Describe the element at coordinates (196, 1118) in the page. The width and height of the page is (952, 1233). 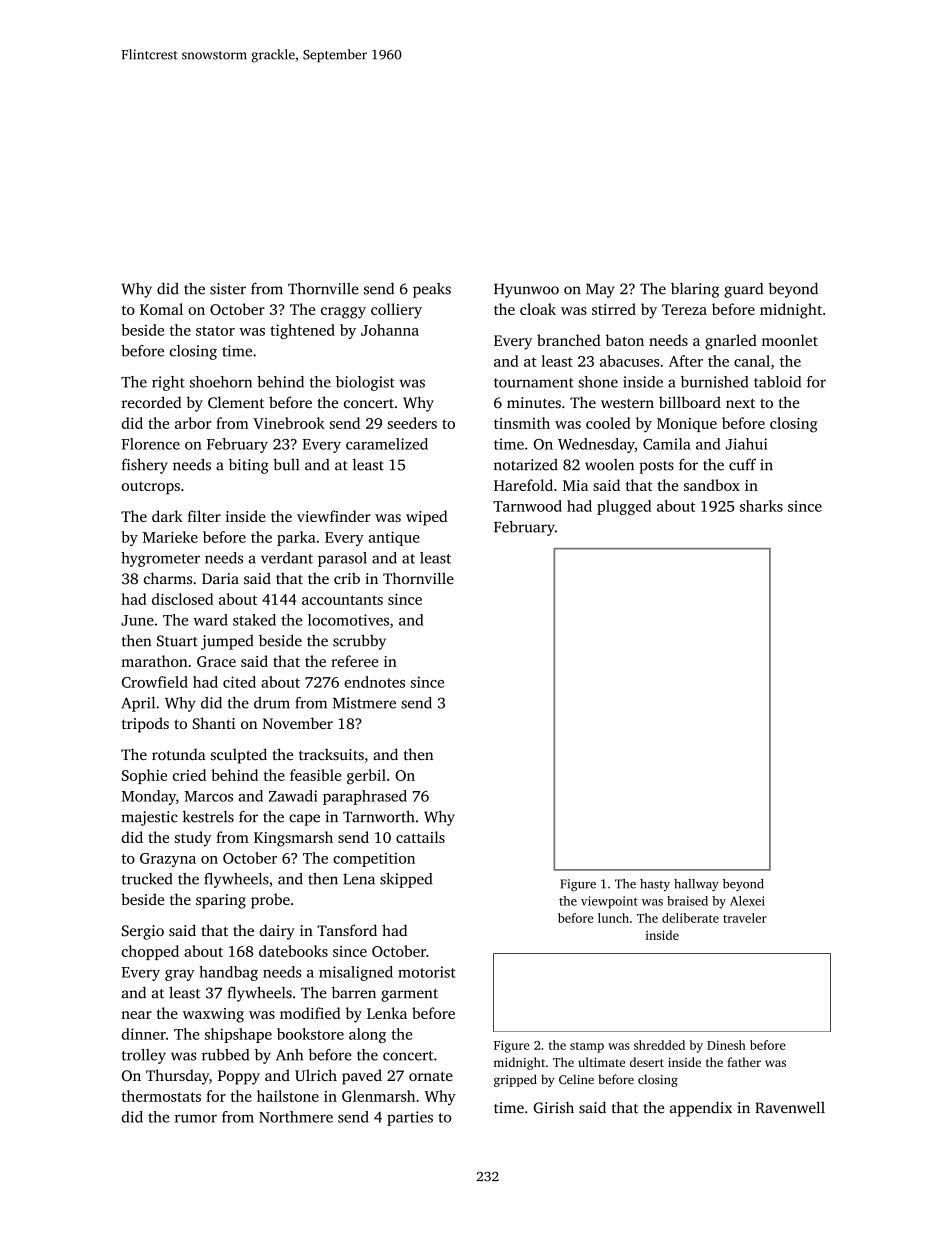
I see `rumor` at that location.
